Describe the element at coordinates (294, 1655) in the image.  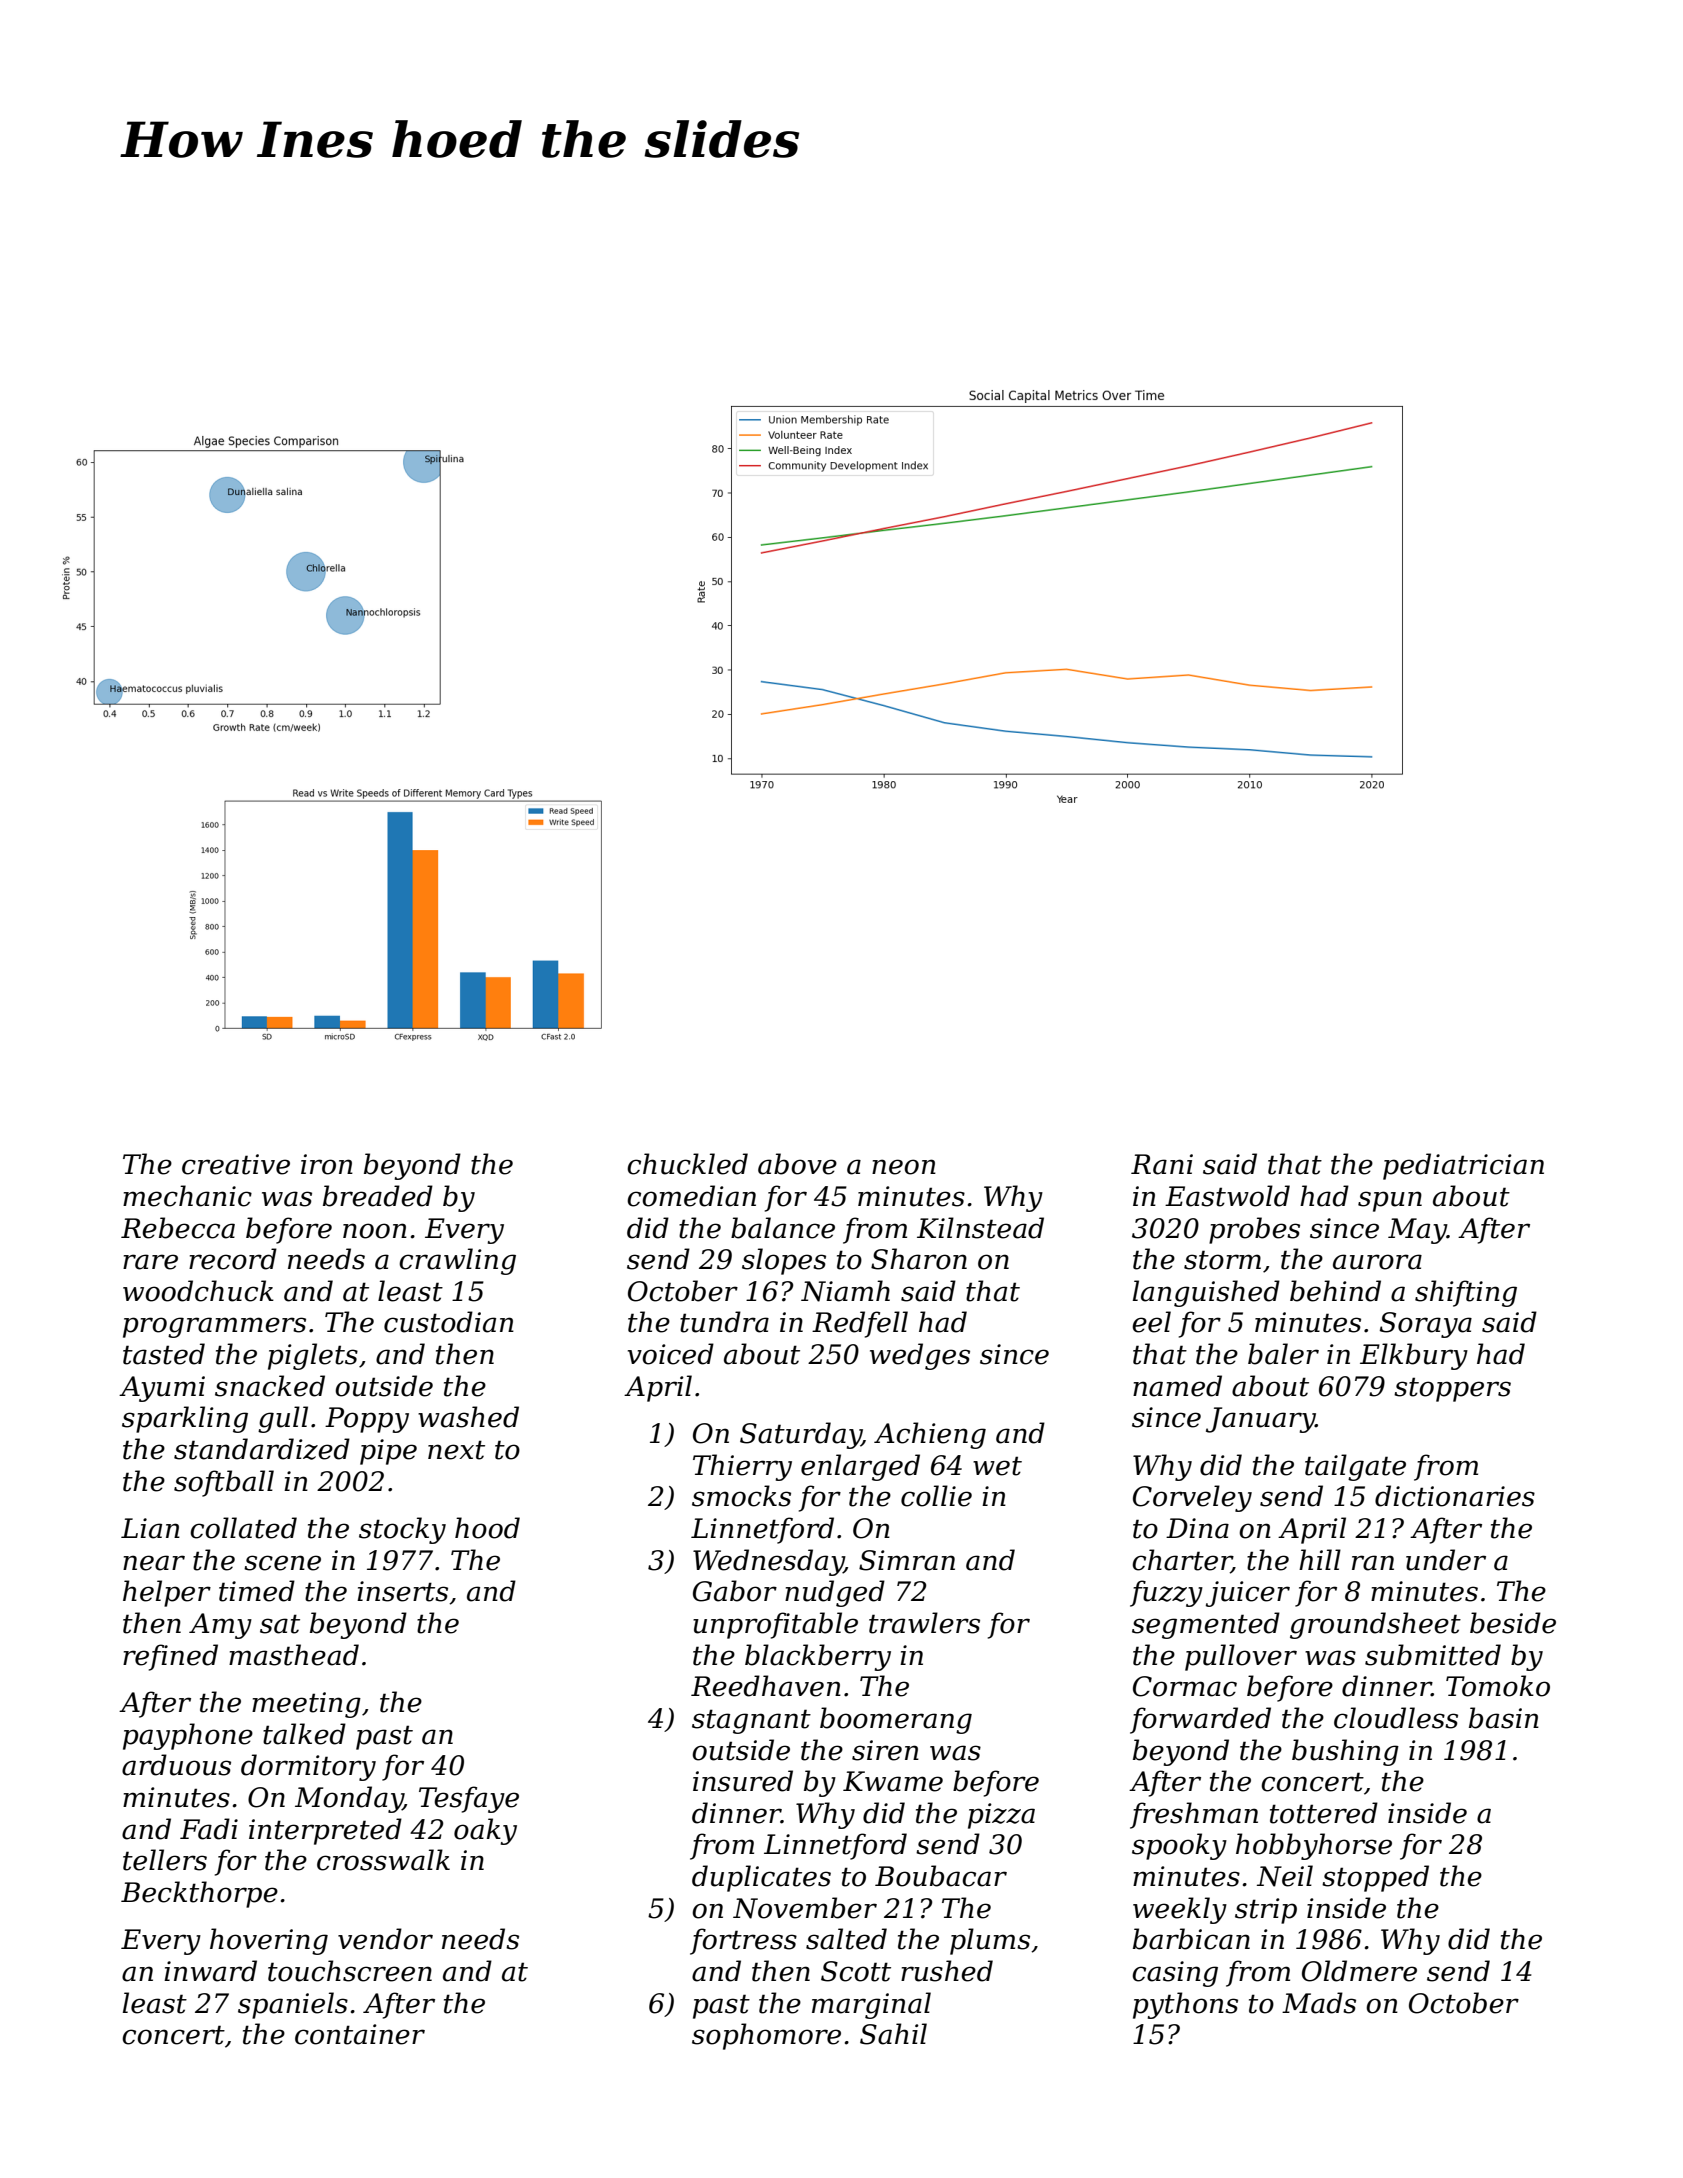
I see `masthead` at that location.
